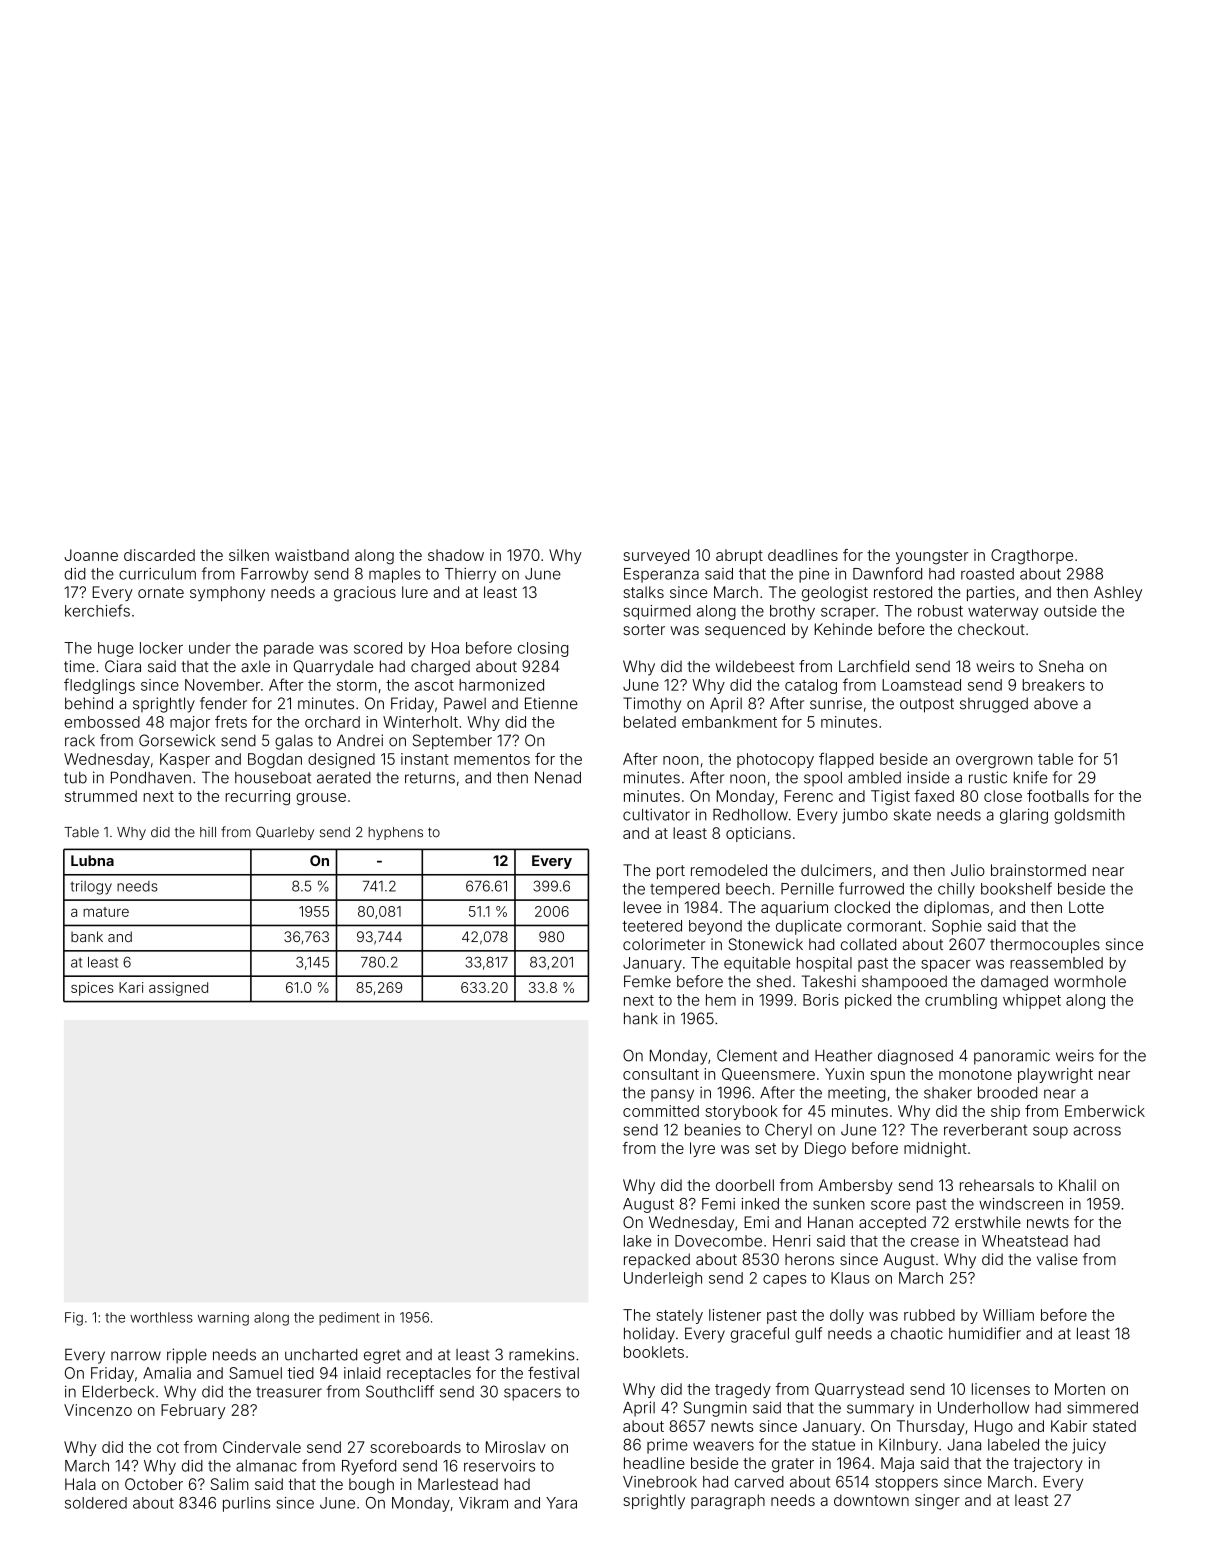 The image size is (1211, 1568). Describe the element at coordinates (223, 1319) in the document. I see `warning` at that location.
